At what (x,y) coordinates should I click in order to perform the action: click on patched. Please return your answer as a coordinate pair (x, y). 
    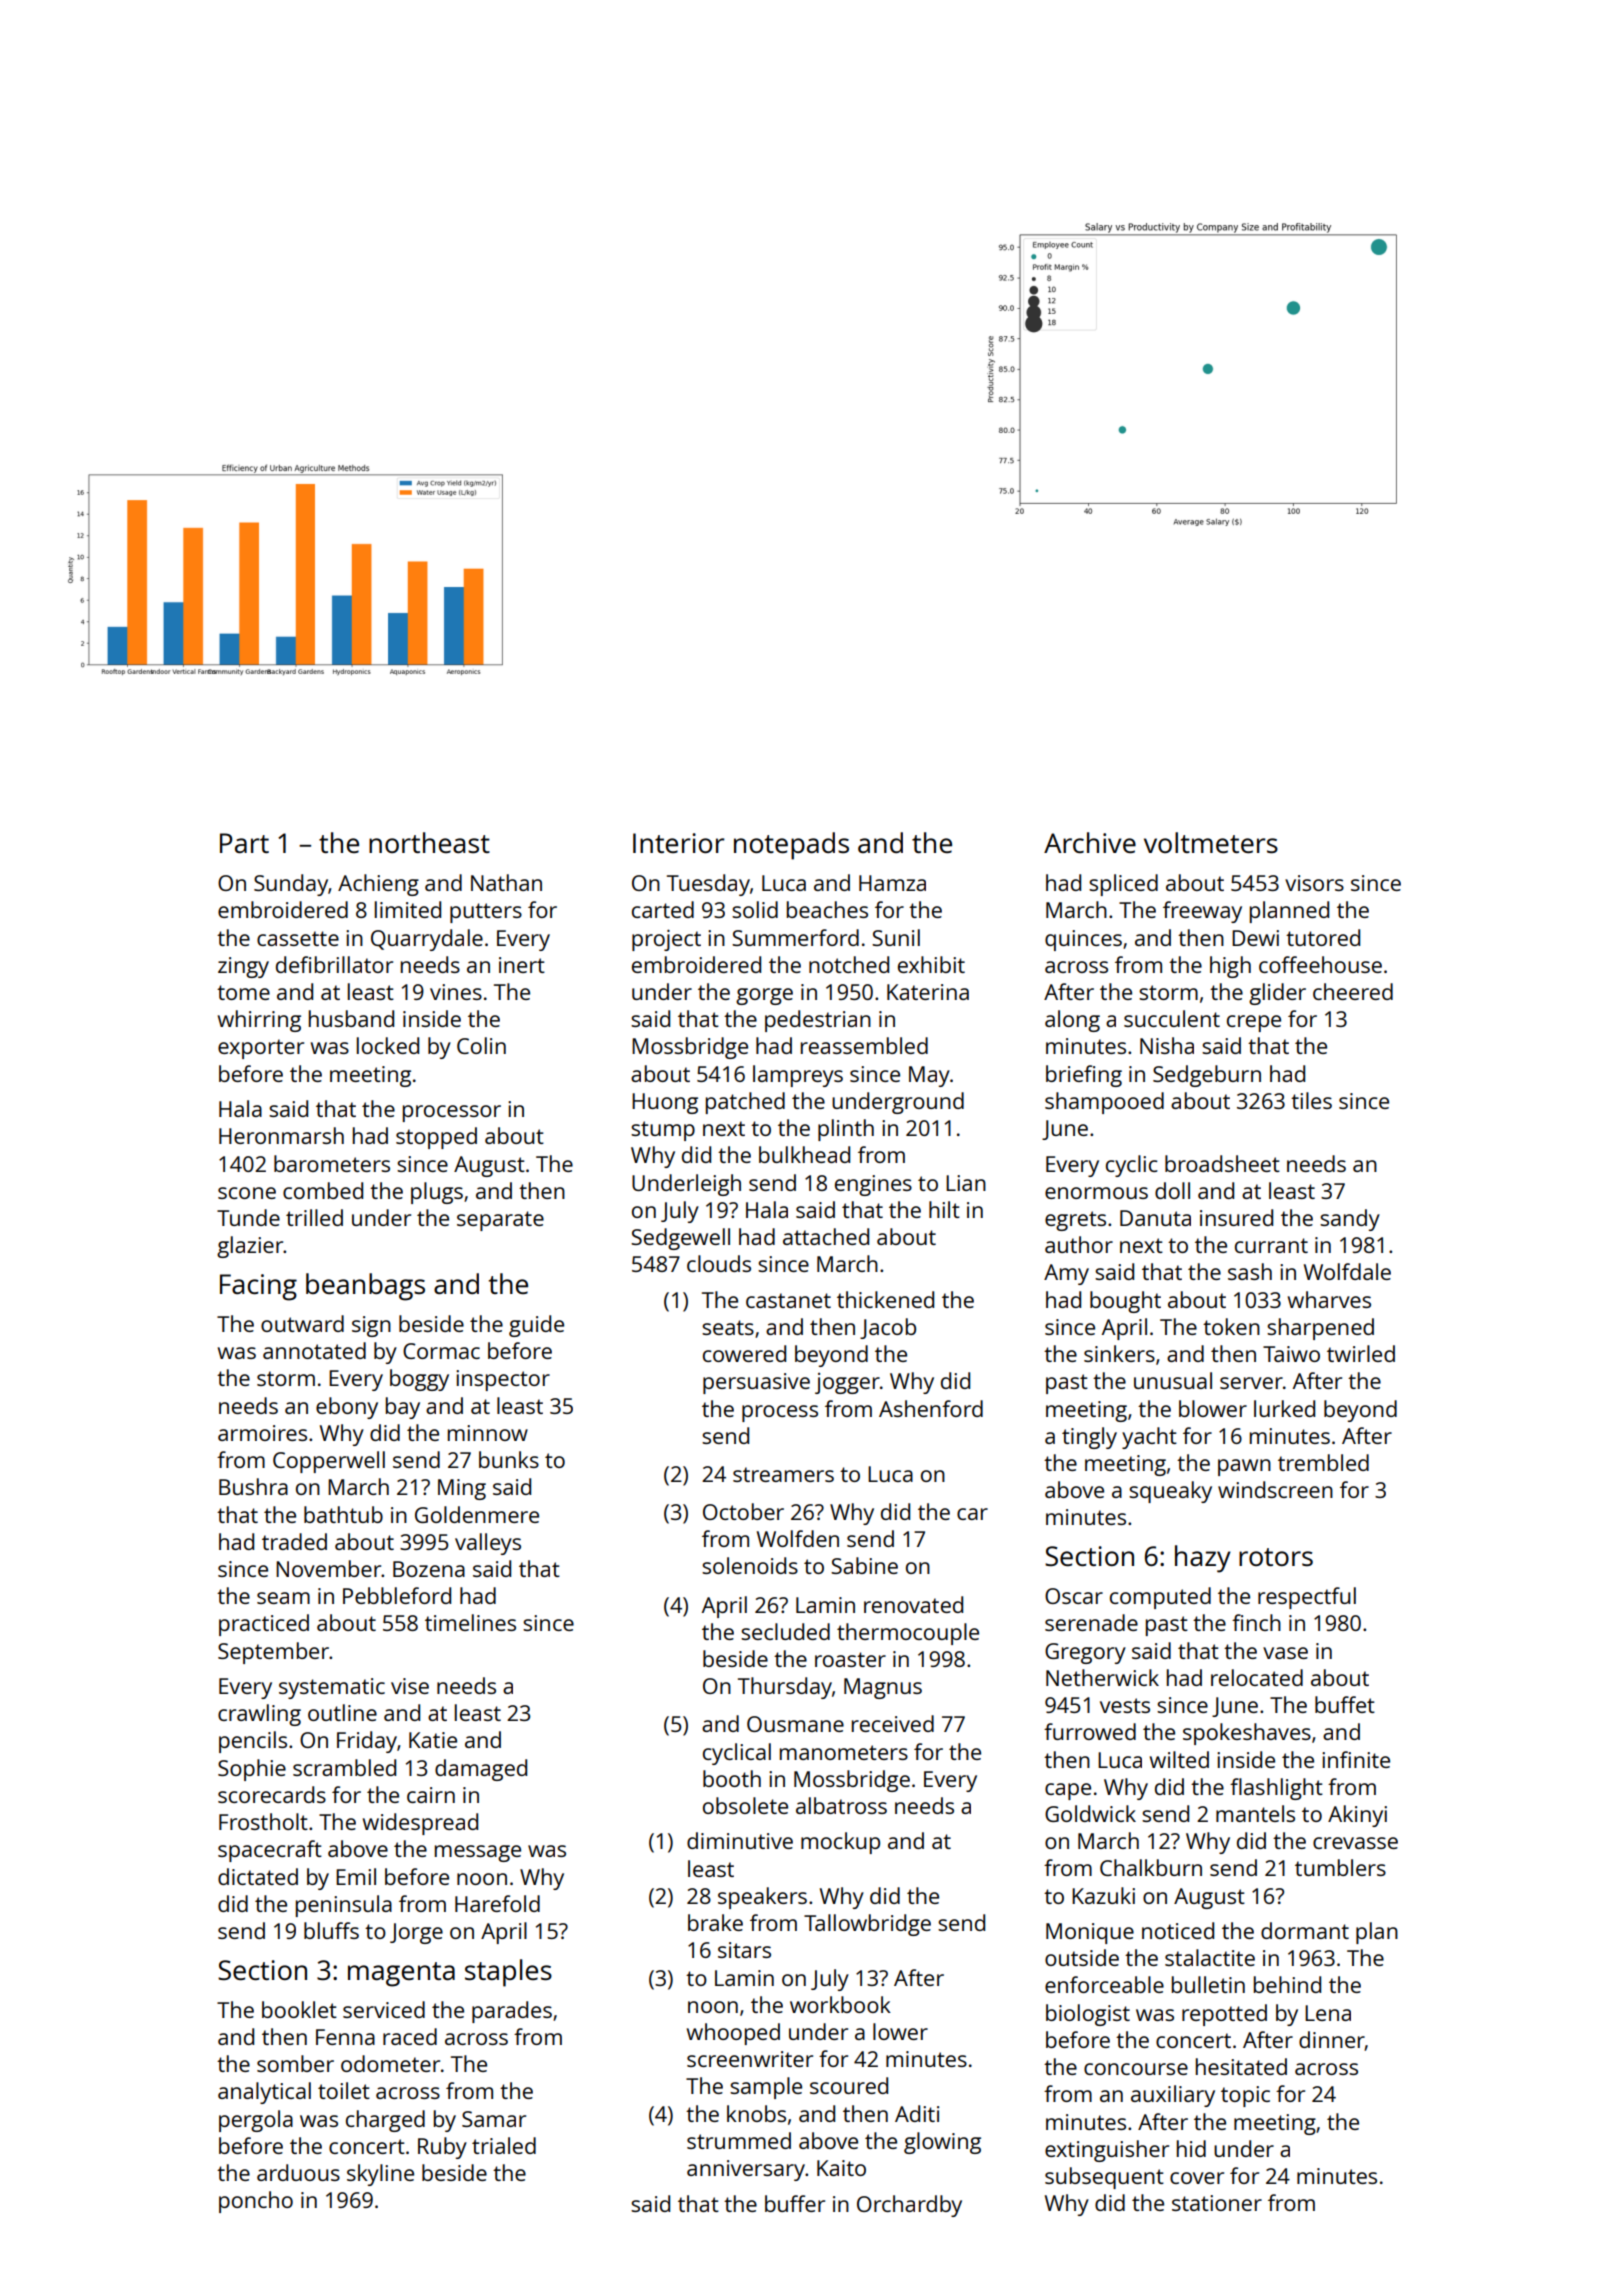
    Looking at the image, I should click on (745, 1103).
